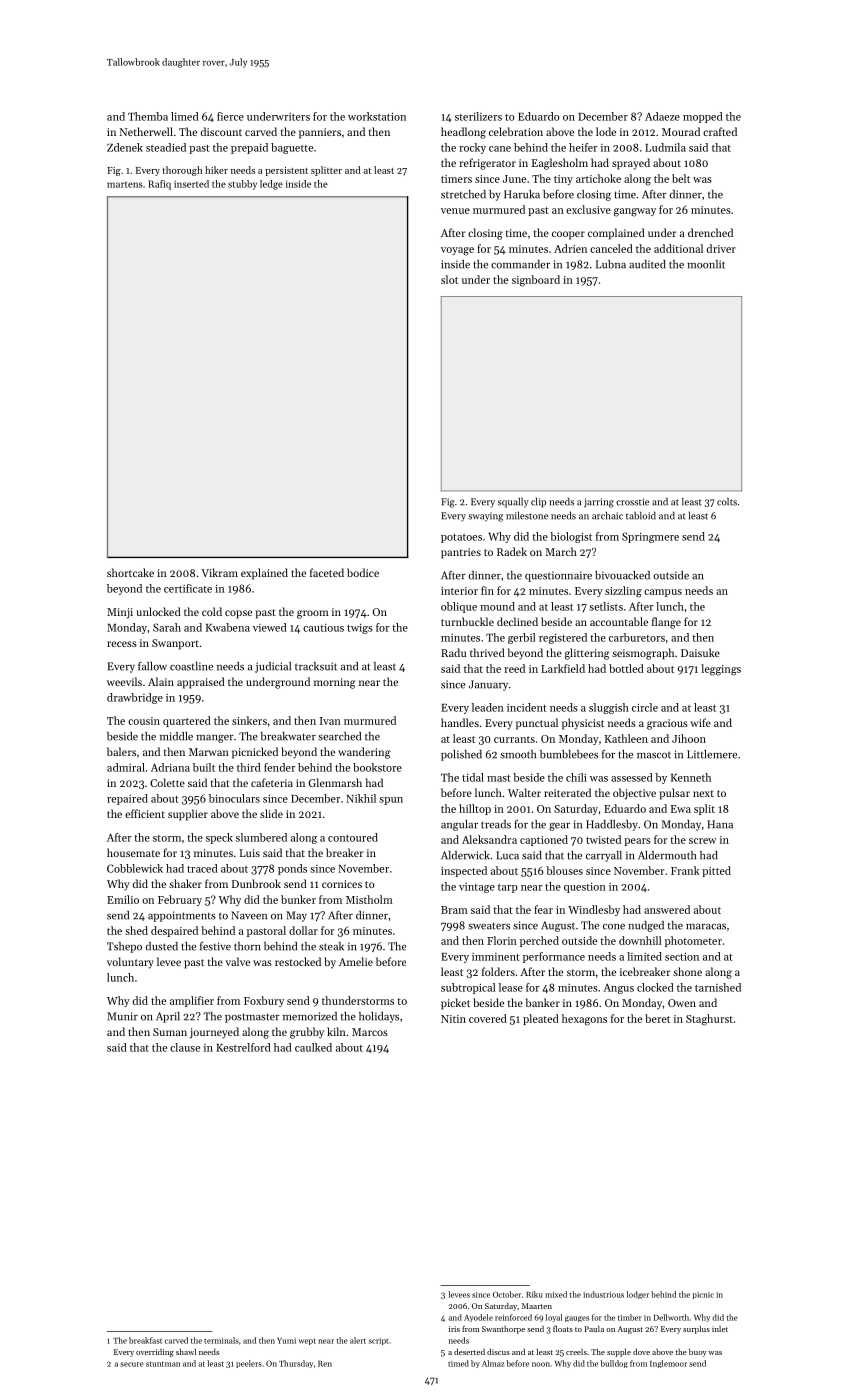  What do you see at coordinates (125, 185) in the screenshot?
I see `martens` at bounding box center [125, 185].
